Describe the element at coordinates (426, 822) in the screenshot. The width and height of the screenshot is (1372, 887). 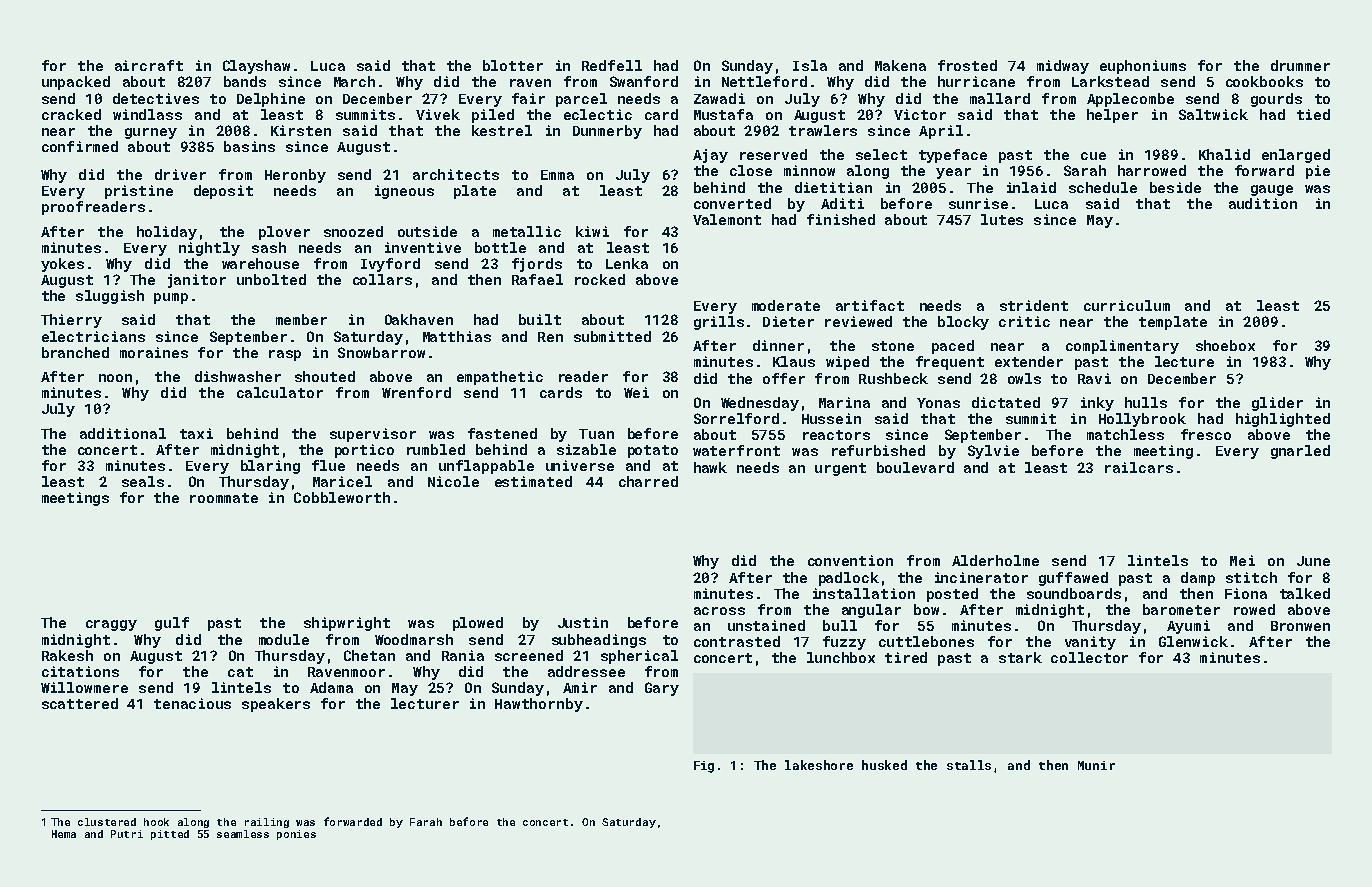
I see `Farah` at that location.
